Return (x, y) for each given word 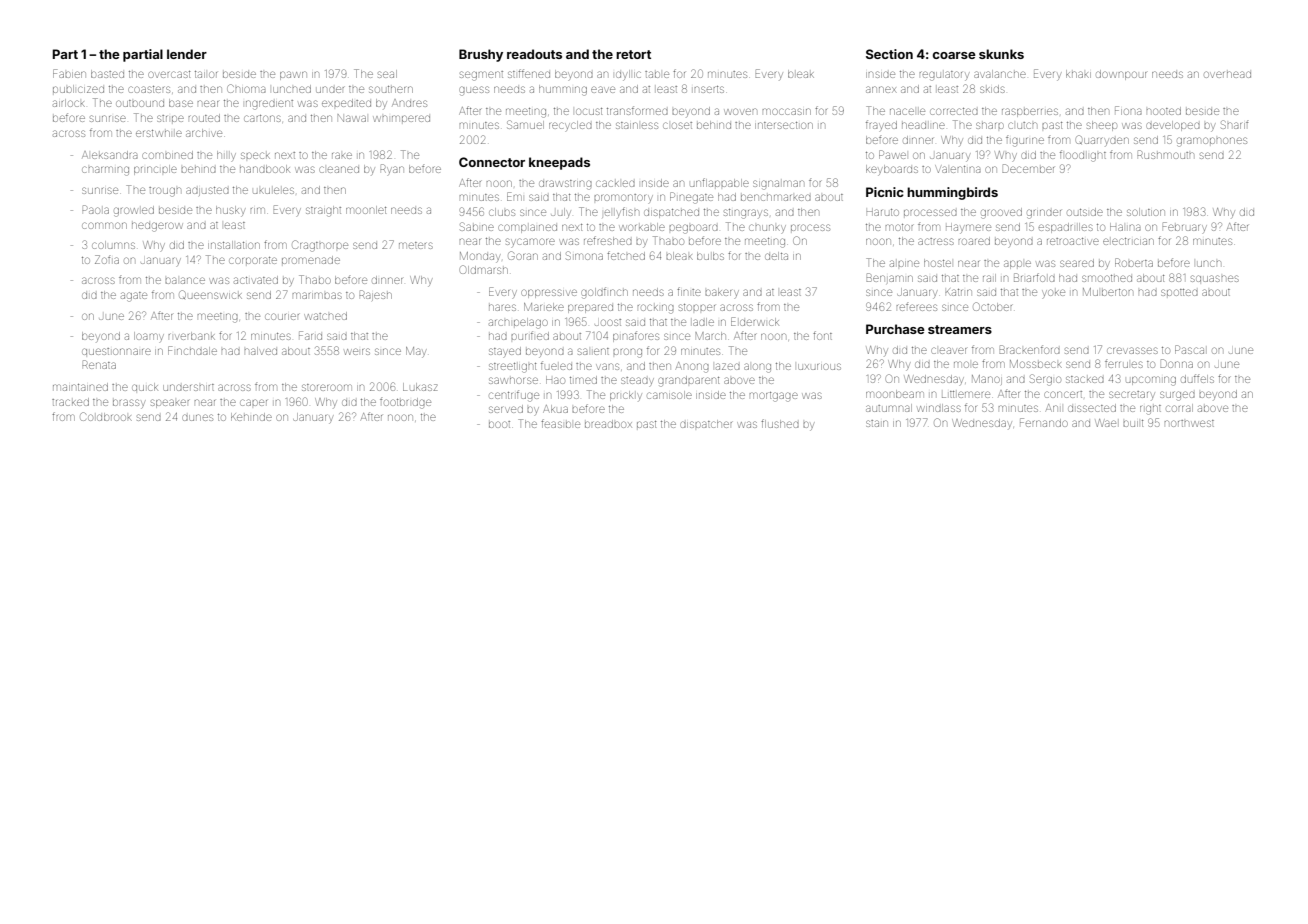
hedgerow (157, 227)
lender (187, 54)
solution (1146, 212)
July (561, 212)
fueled (556, 365)
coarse (954, 55)
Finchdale (192, 350)
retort (633, 54)
